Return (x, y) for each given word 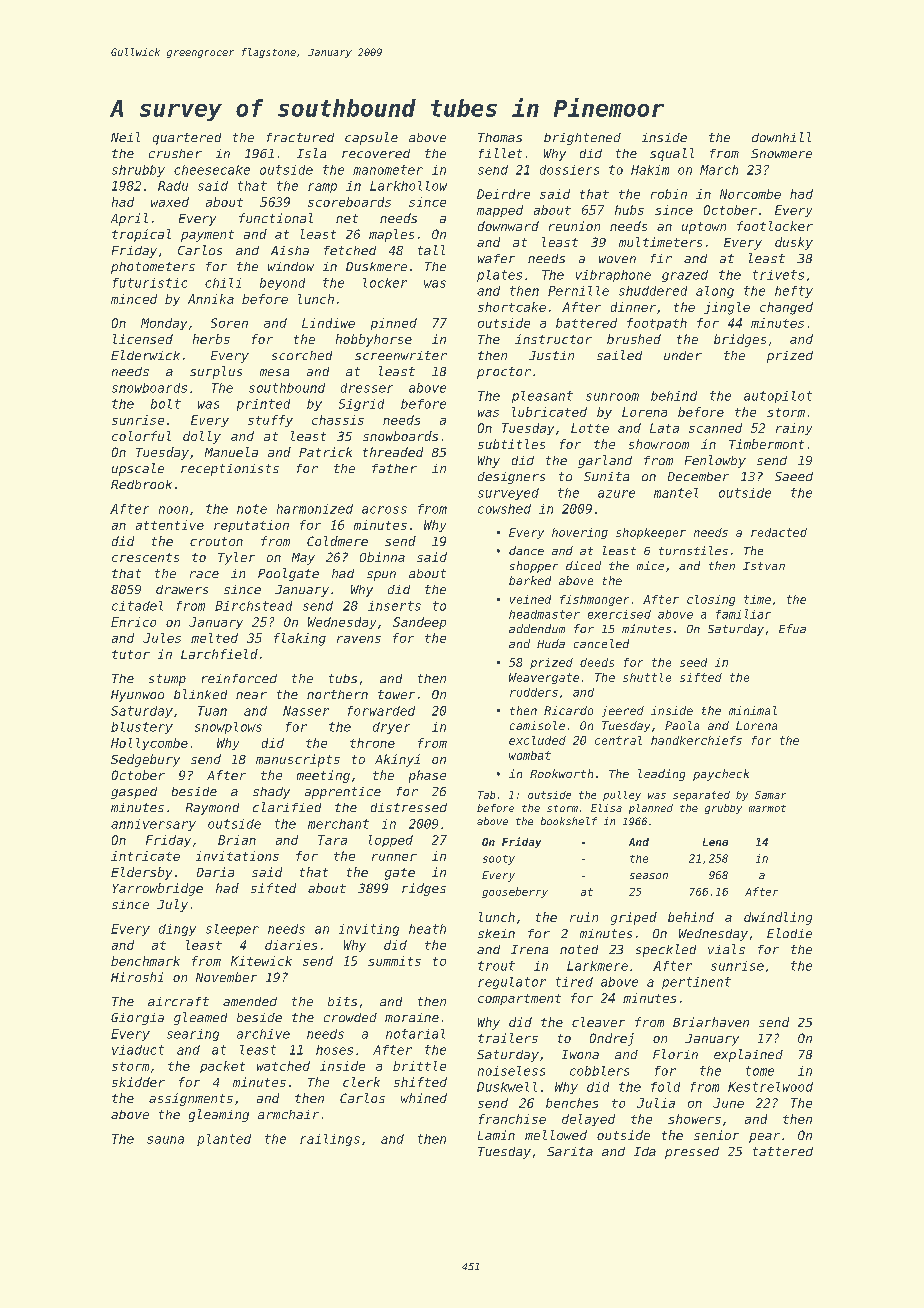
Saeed (794, 476)
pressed (692, 1153)
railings (330, 1140)
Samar (770, 795)
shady (271, 793)
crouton (216, 541)
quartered (187, 139)
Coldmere (337, 541)
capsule (371, 138)
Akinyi (397, 760)
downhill (781, 137)
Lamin (496, 1135)
